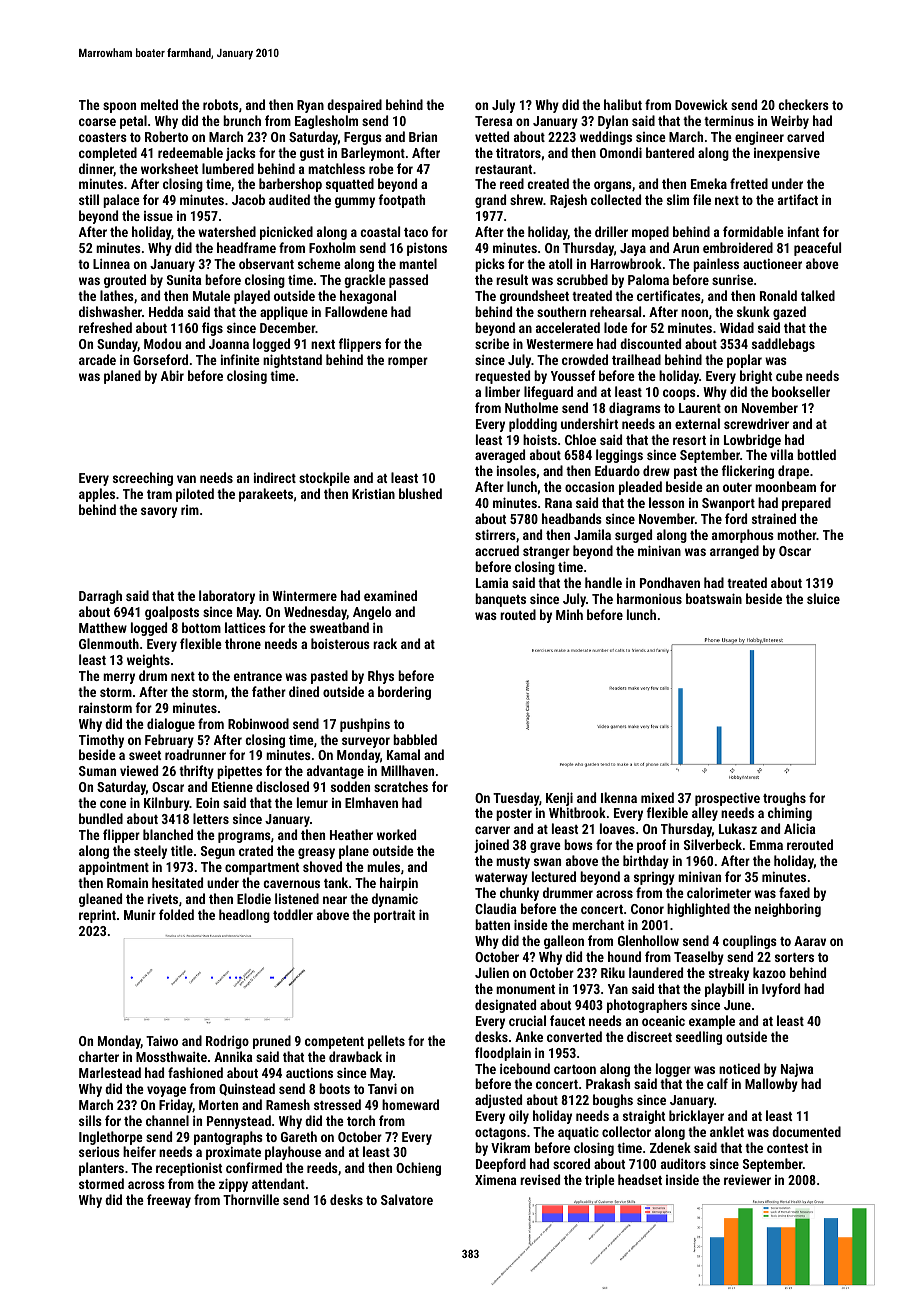  Describe the element at coordinates (97, 771) in the document. I see `Suman` at that location.
